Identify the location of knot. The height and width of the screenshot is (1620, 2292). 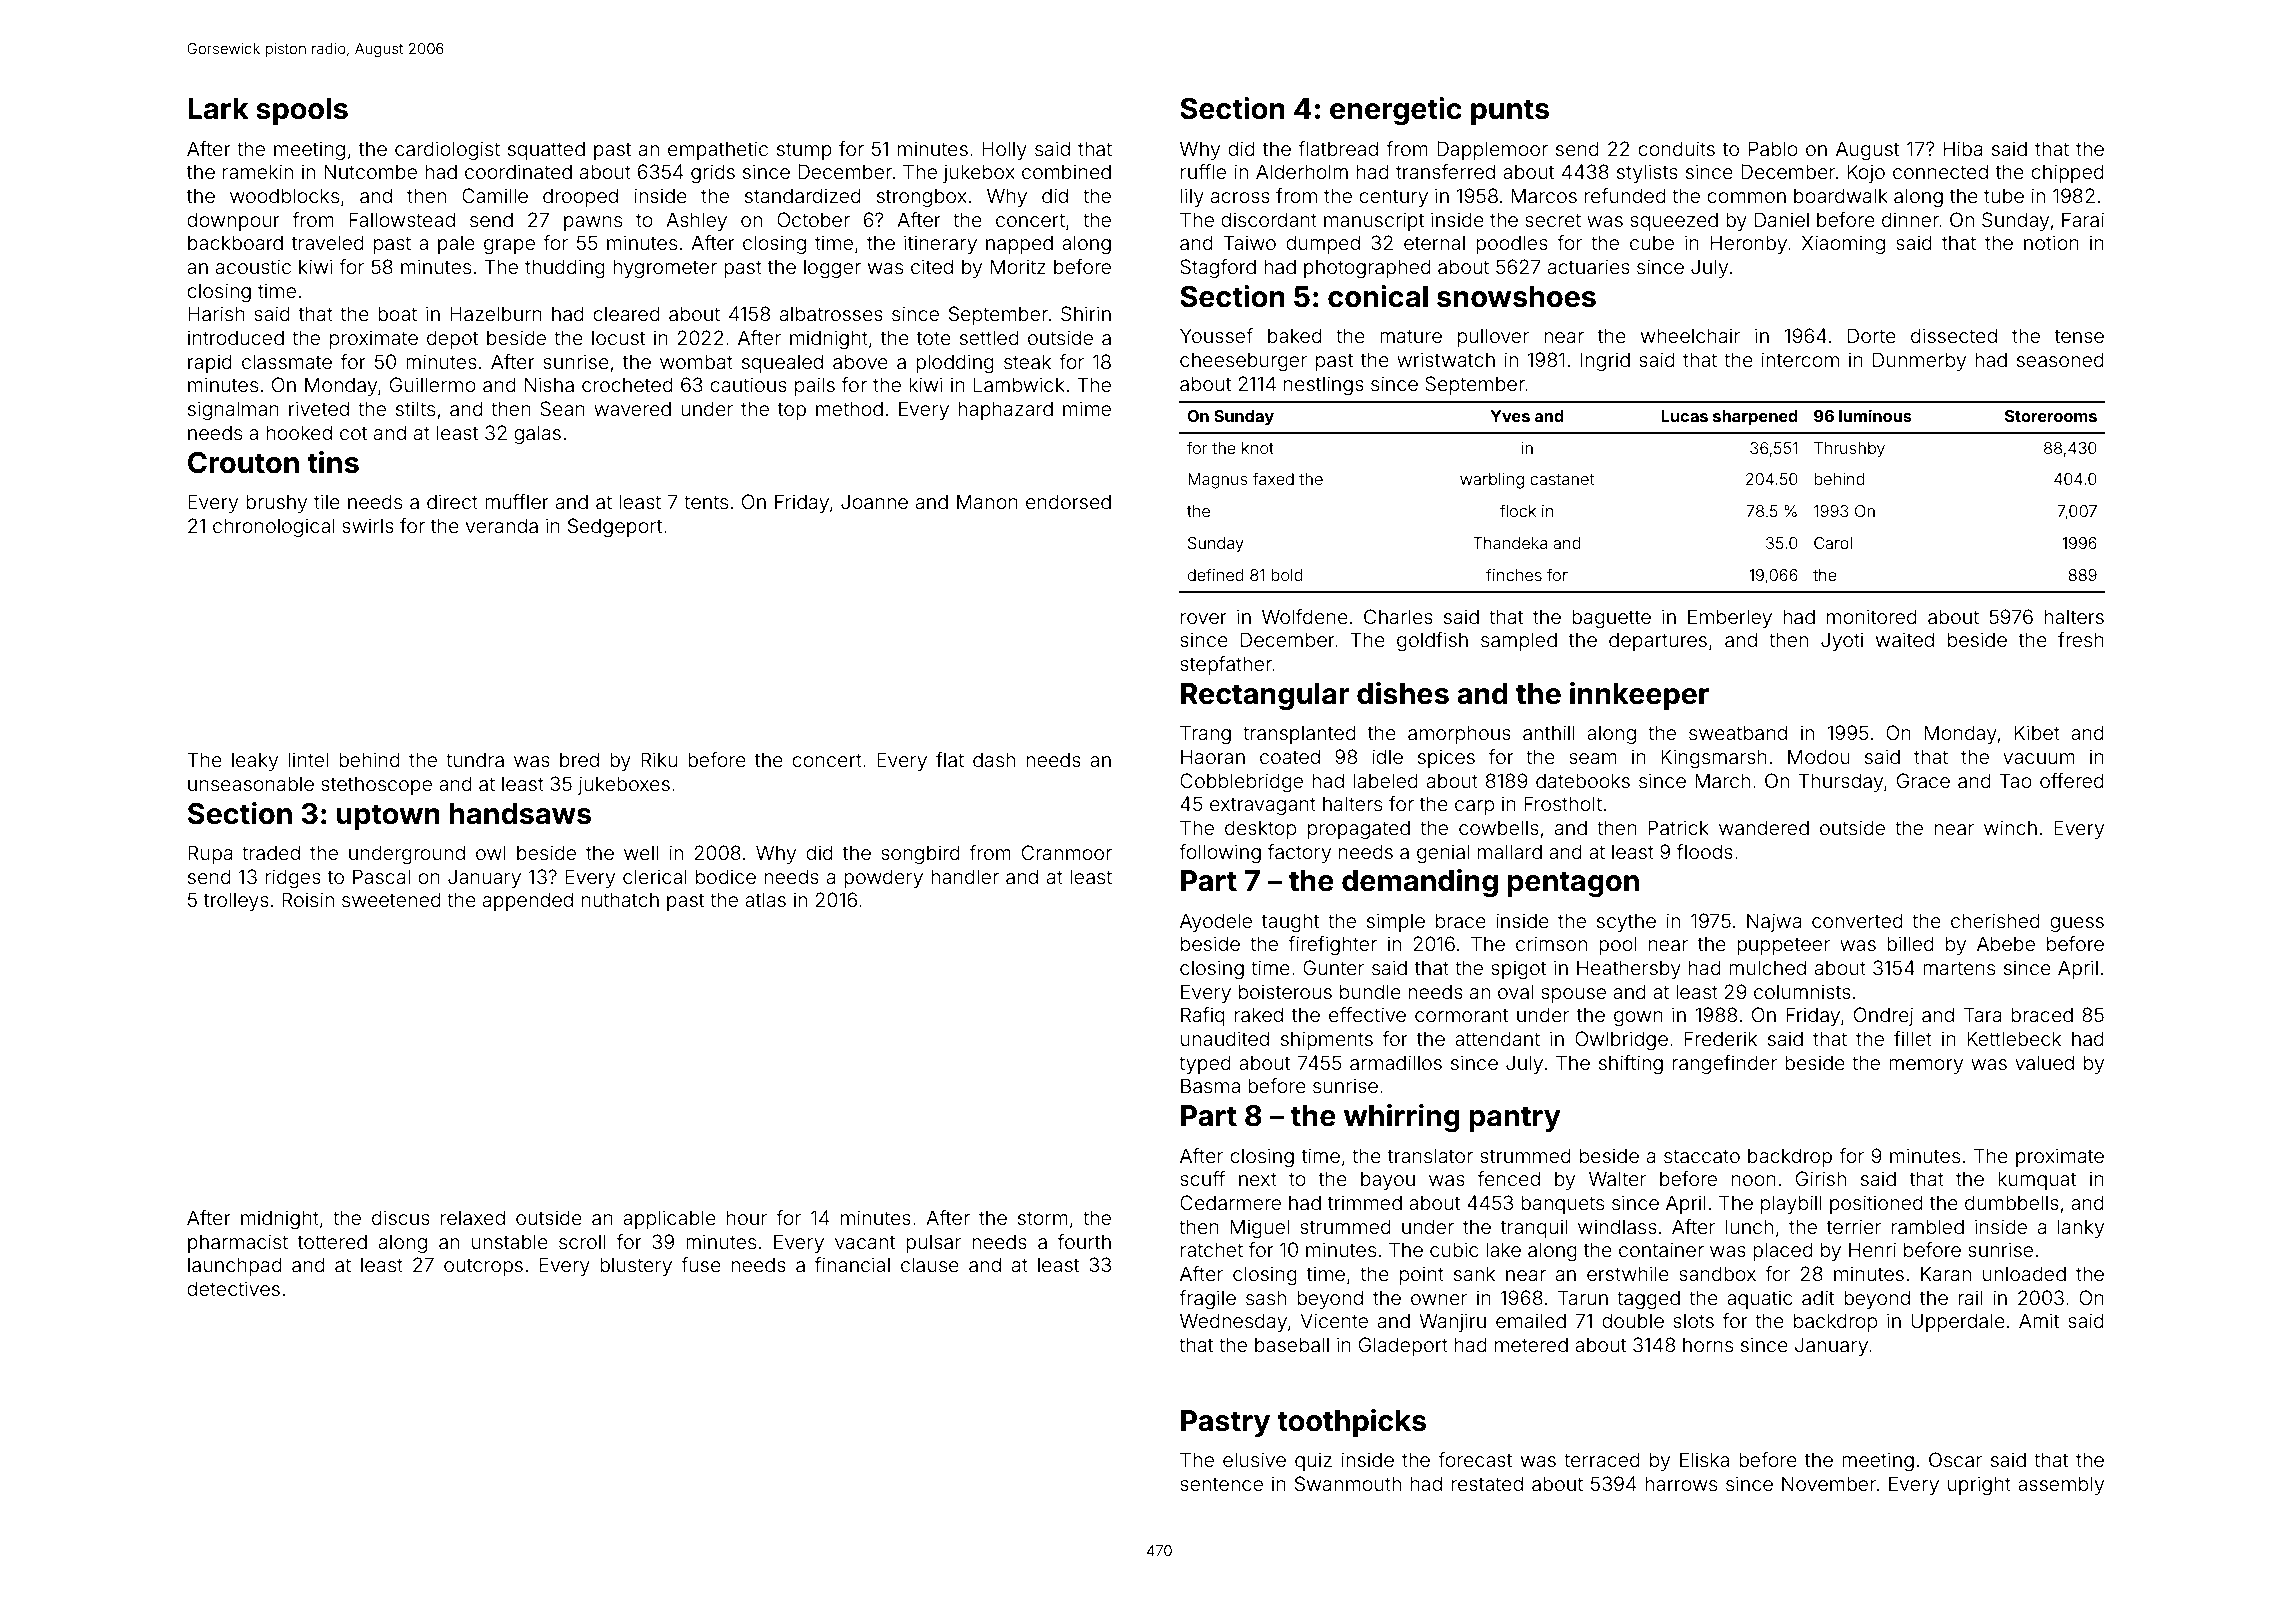
(1258, 448).
